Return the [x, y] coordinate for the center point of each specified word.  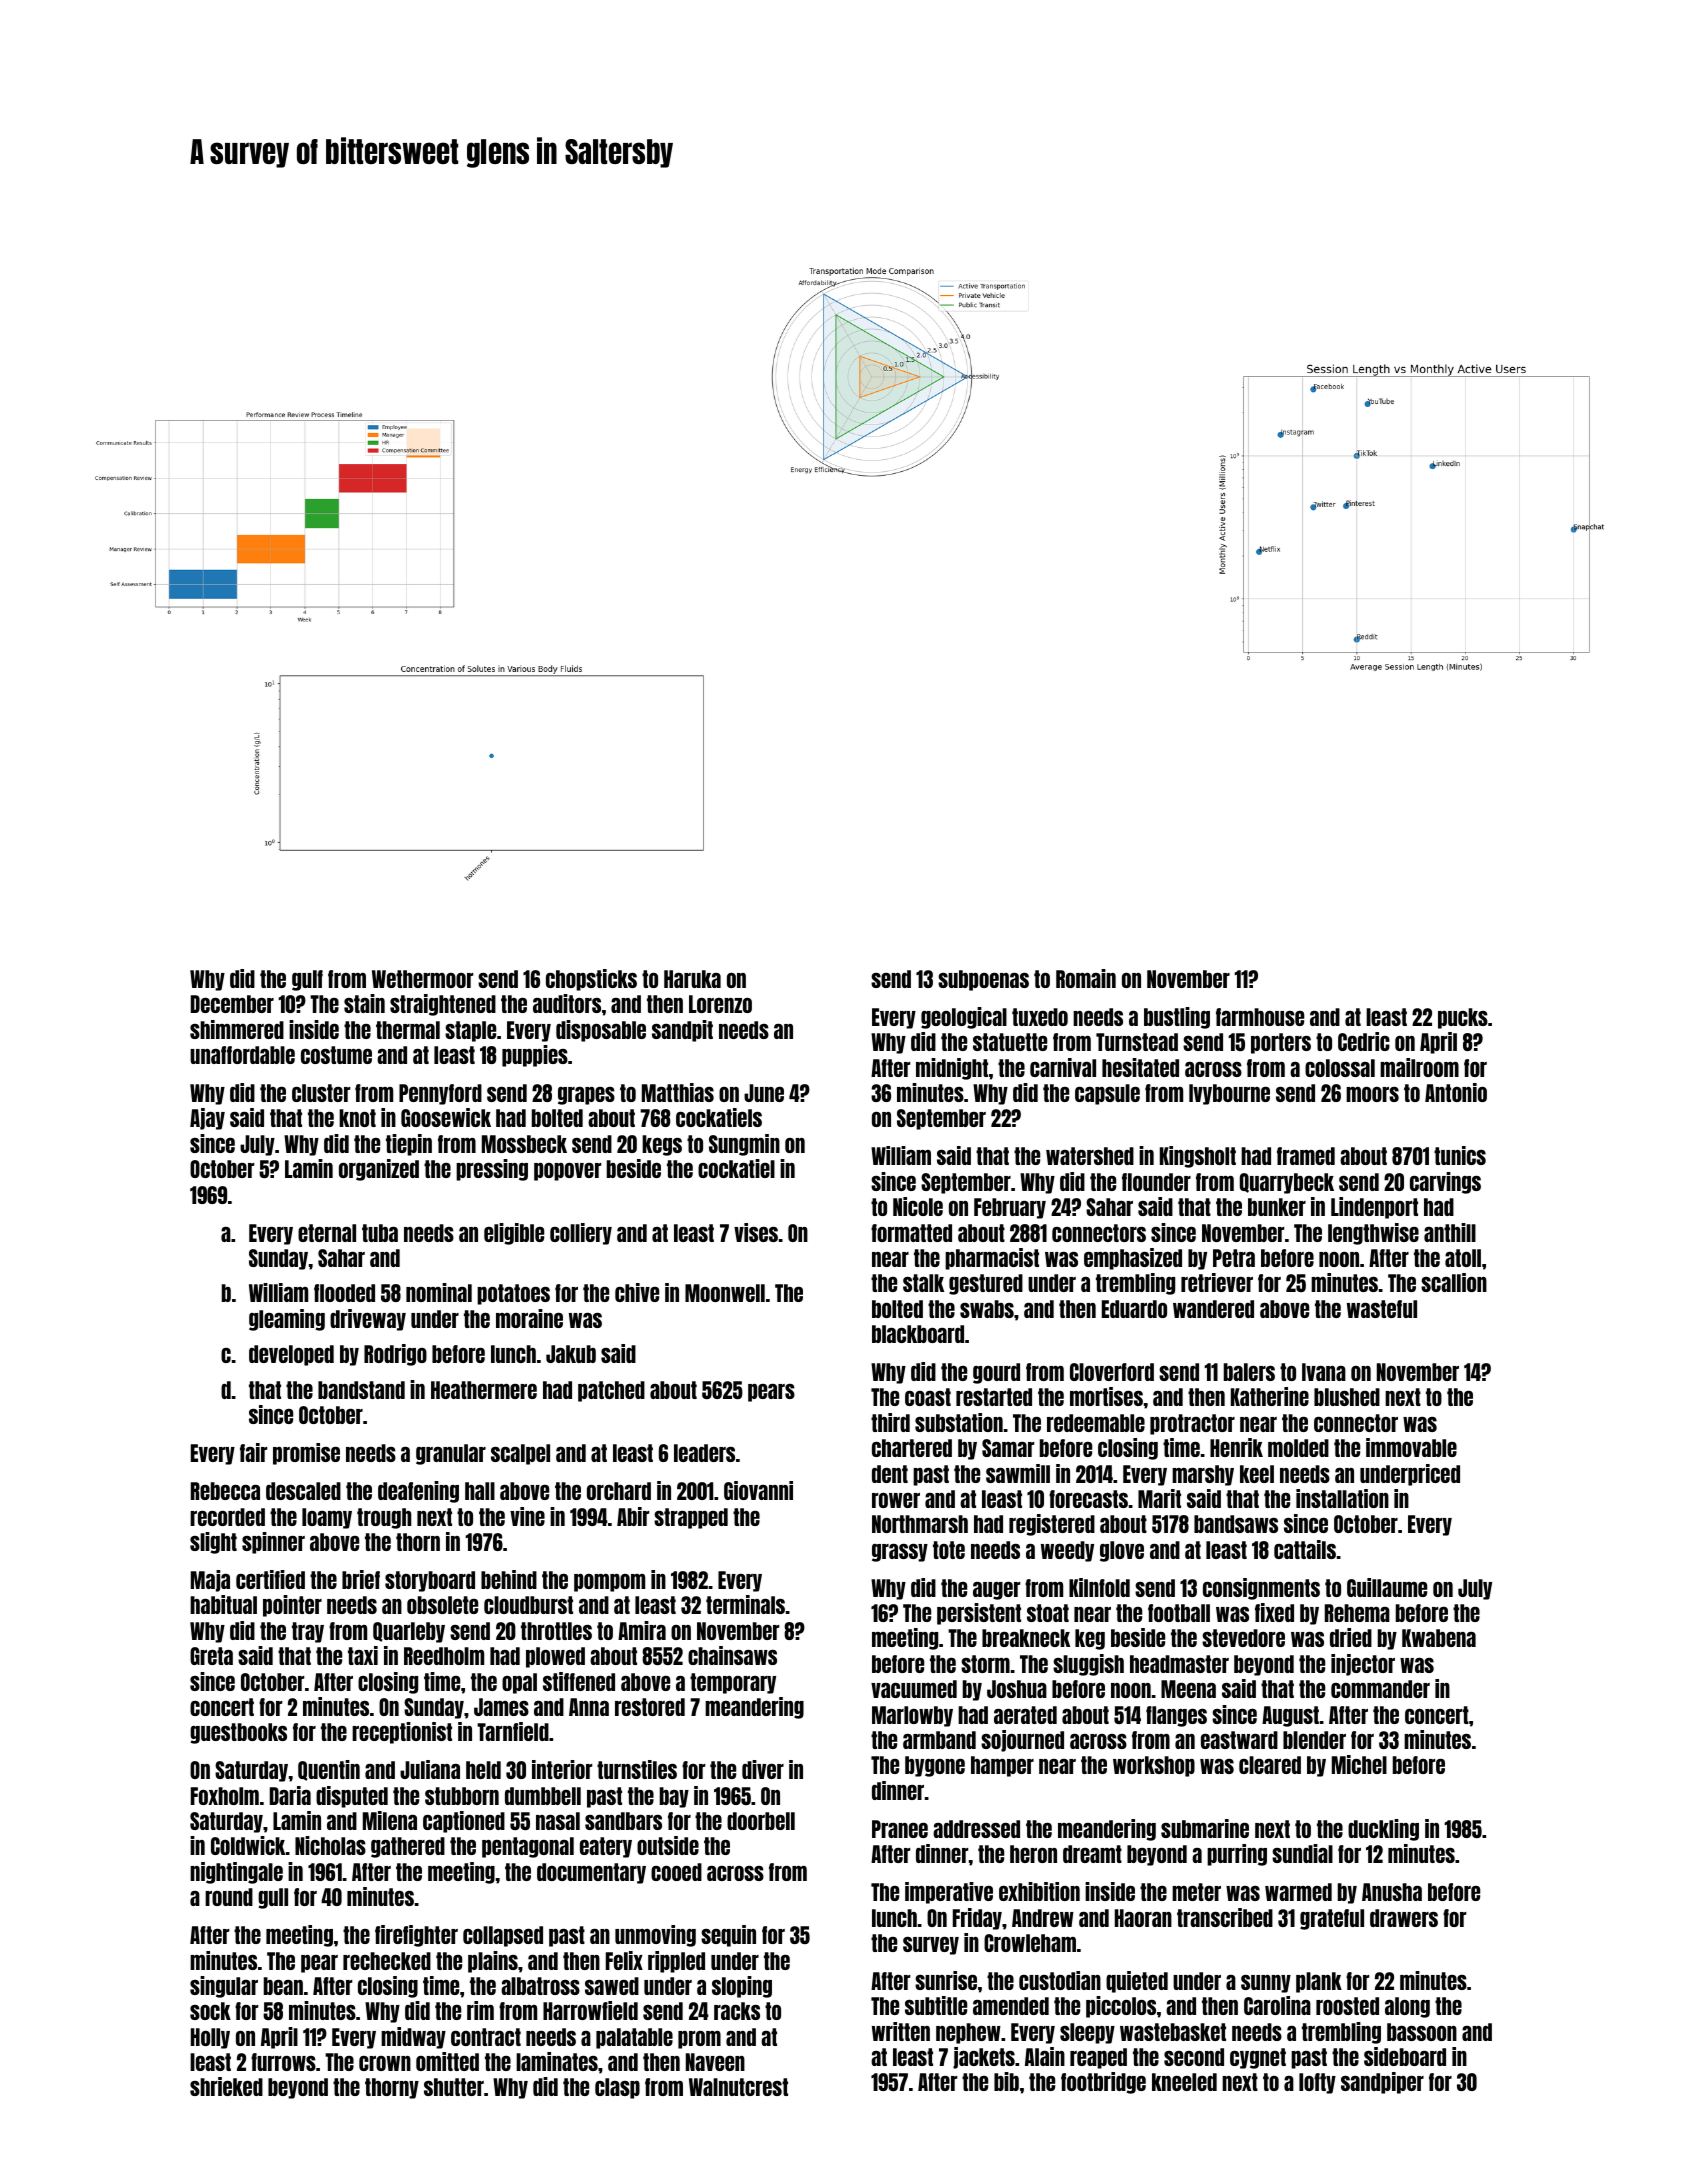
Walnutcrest [738, 2087]
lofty [1317, 2083]
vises [756, 1232]
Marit [1159, 1498]
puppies [535, 1056]
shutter [454, 2087]
